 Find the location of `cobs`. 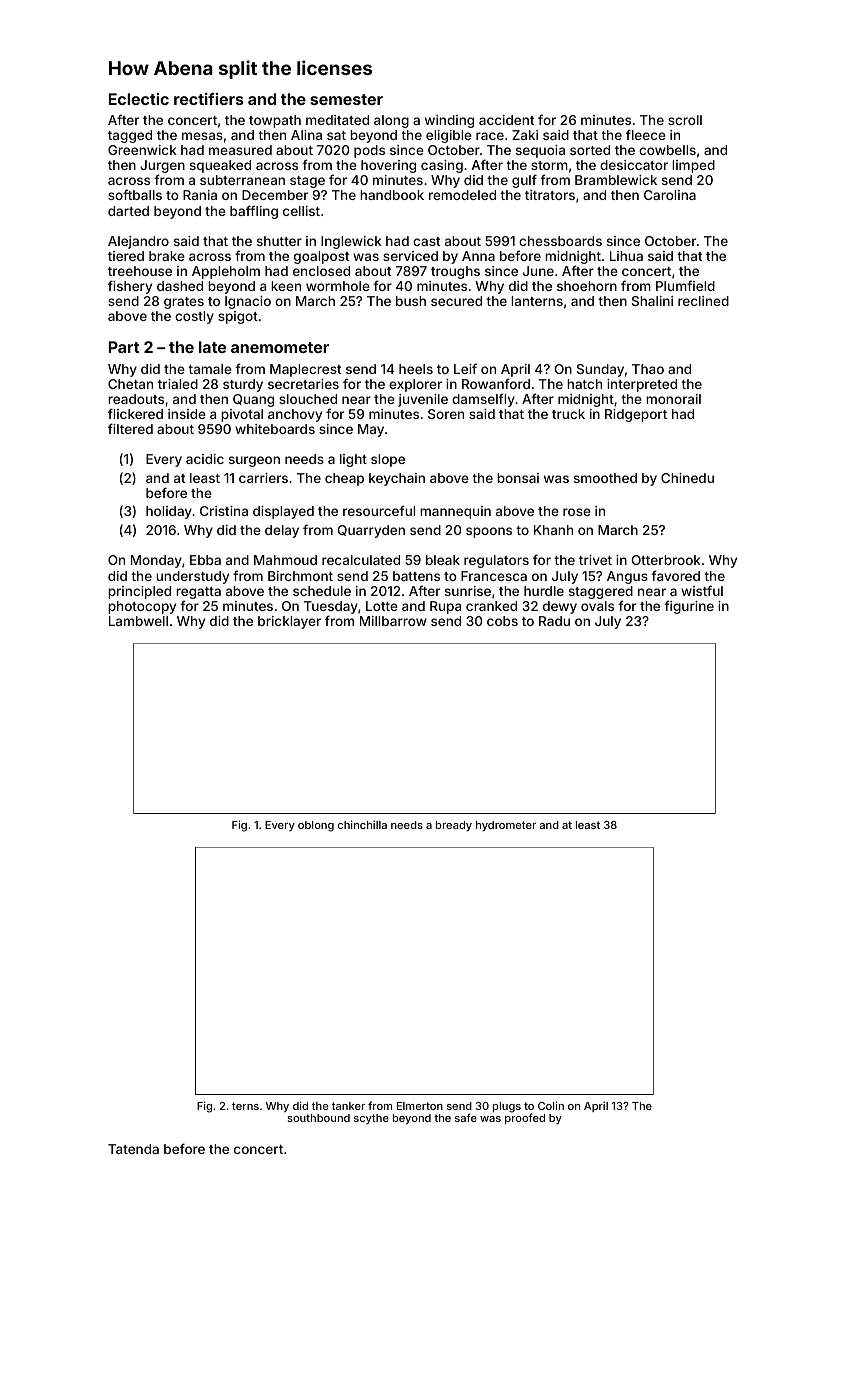

cobs is located at coordinates (502, 621).
